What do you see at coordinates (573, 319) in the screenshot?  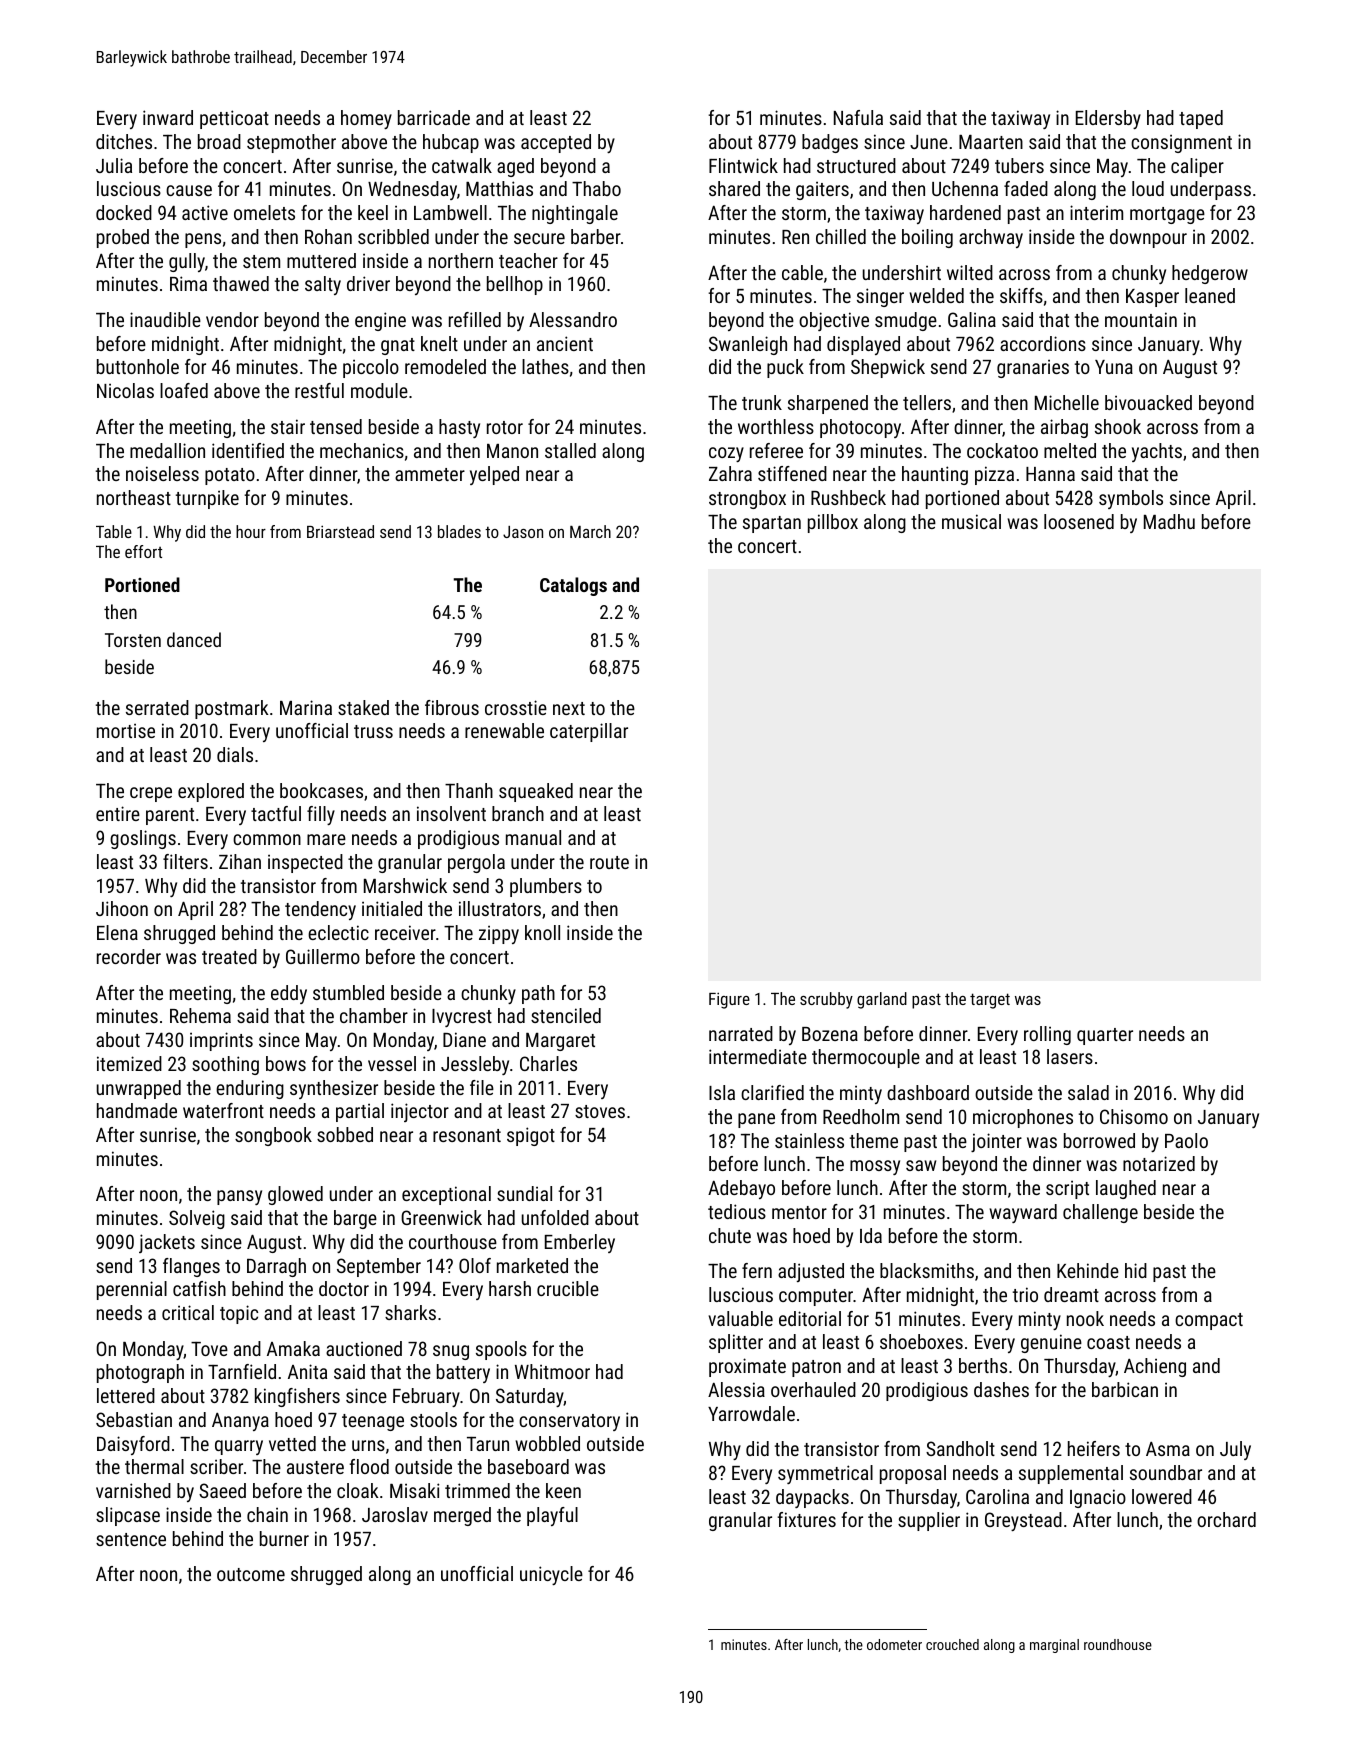 I see `Alessandro` at bounding box center [573, 319].
